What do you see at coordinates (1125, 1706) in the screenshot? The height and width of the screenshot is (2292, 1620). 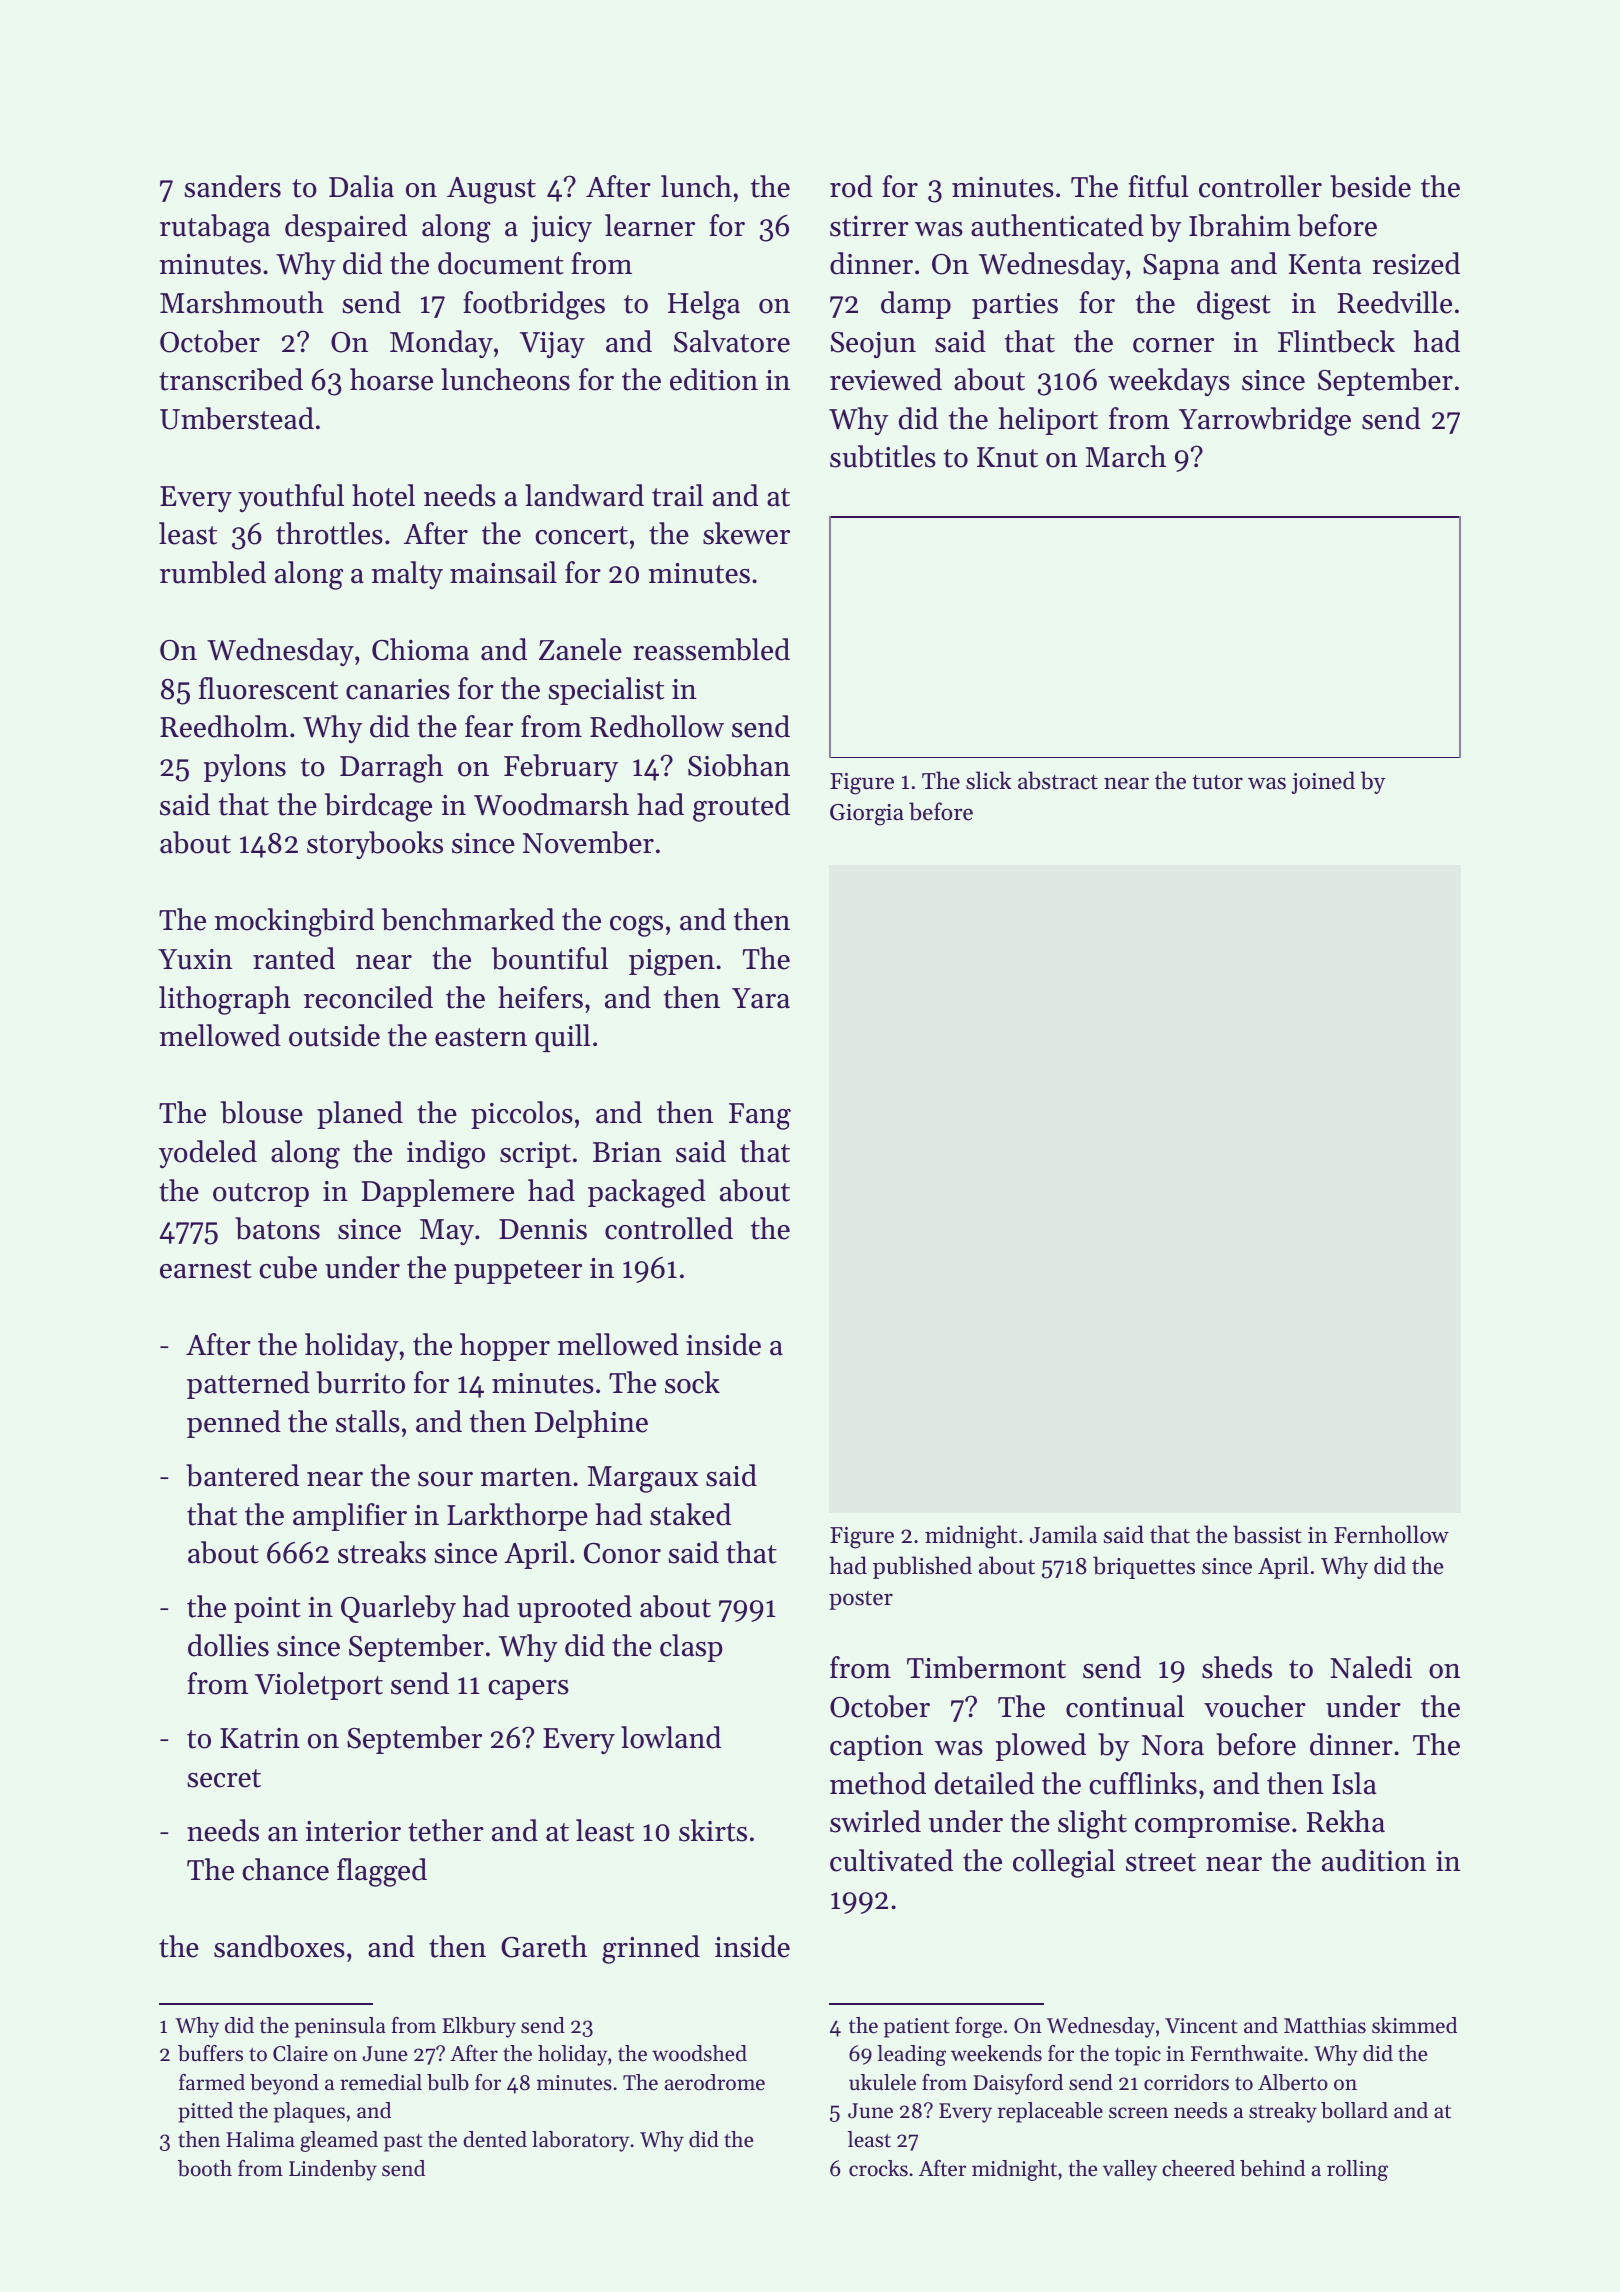 I see `continual` at bounding box center [1125, 1706].
